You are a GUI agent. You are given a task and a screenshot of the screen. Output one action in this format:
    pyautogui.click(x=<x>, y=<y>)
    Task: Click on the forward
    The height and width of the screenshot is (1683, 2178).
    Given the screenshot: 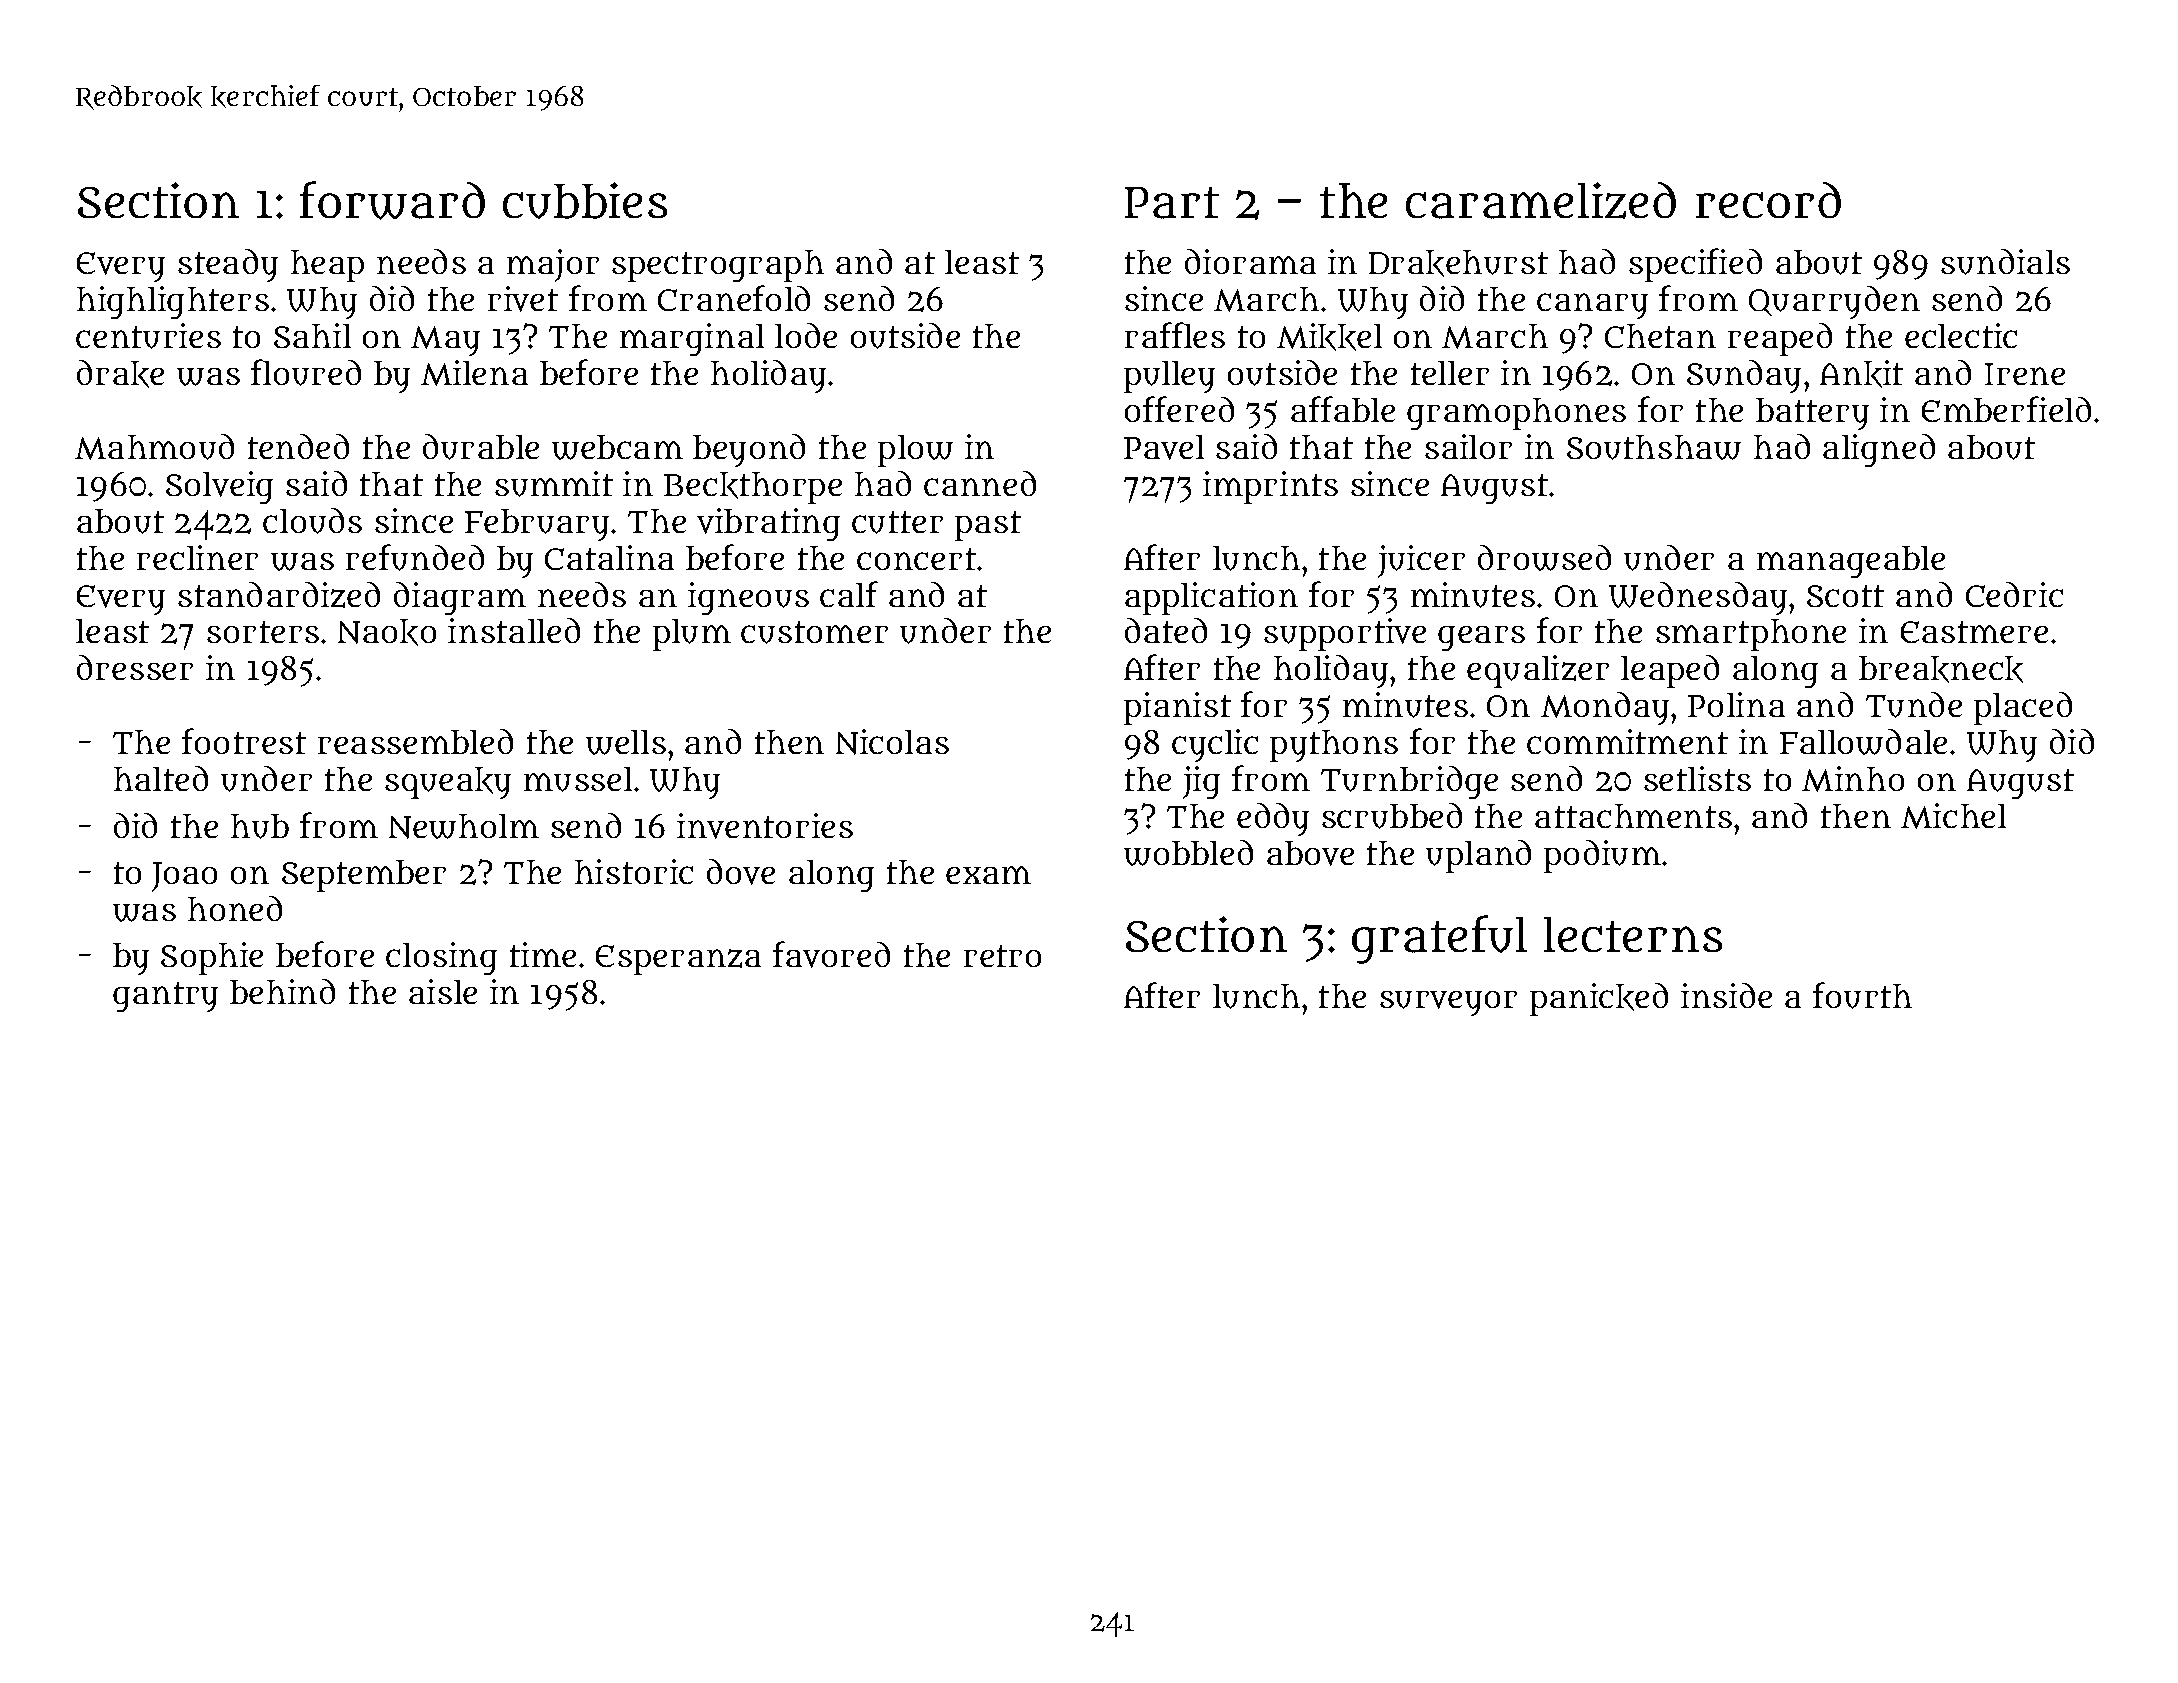 What is the action you would take?
    pyautogui.click(x=392, y=200)
